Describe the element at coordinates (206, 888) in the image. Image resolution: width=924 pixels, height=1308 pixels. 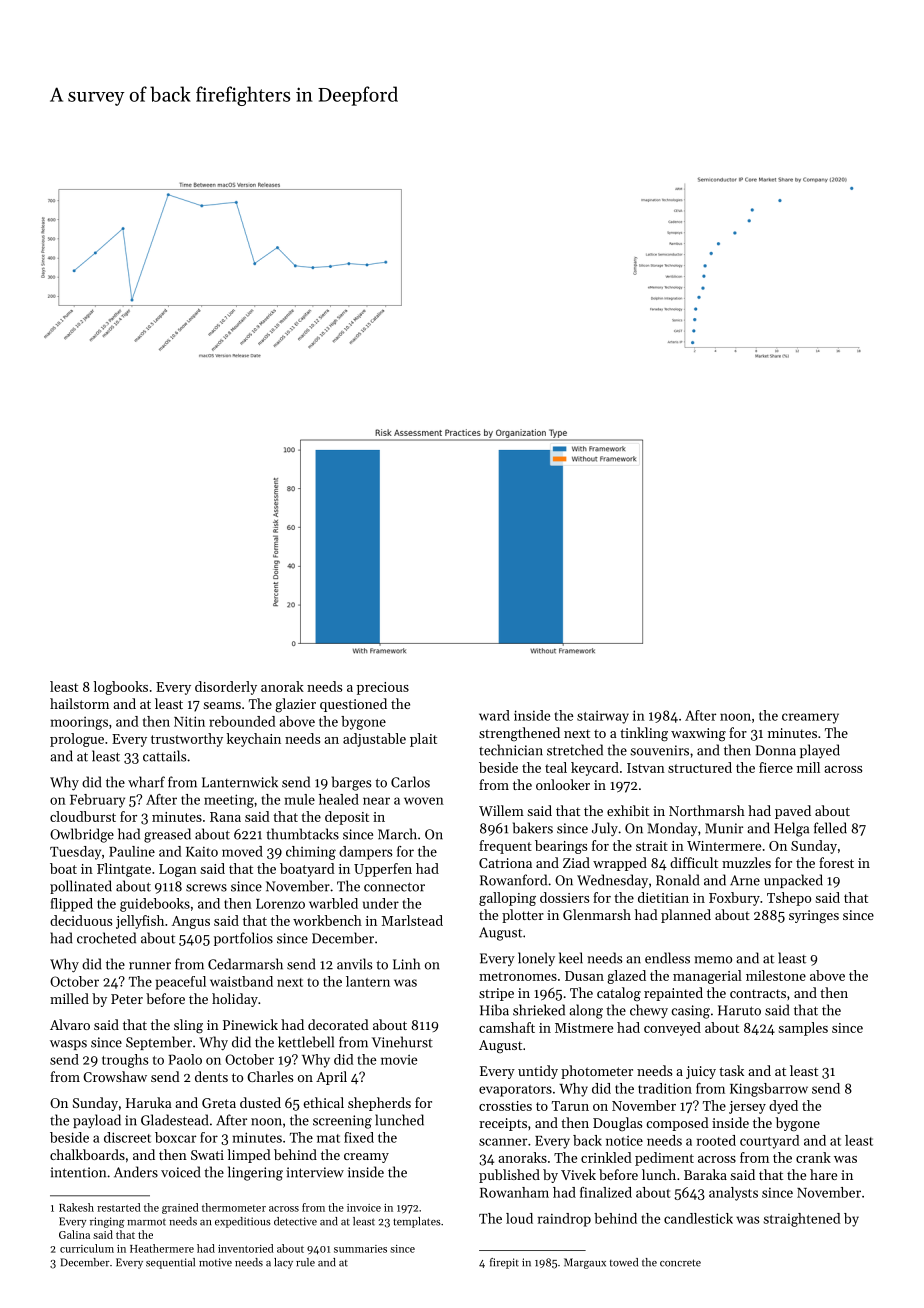
I see `screws` at that location.
